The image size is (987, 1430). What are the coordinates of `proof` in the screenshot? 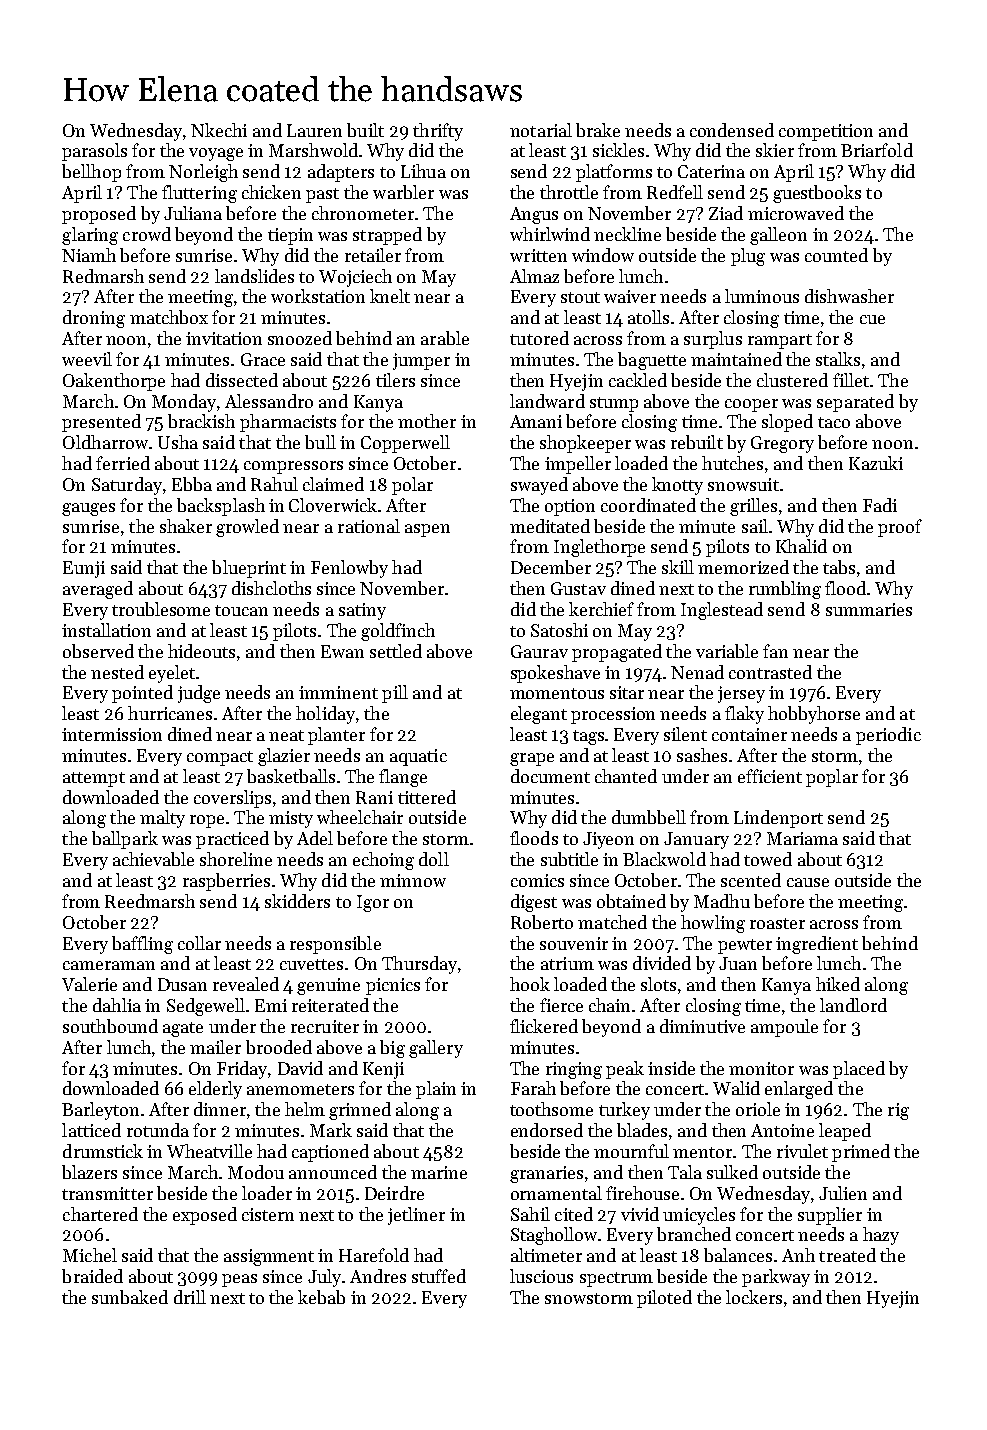 It's located at (900, 528).
